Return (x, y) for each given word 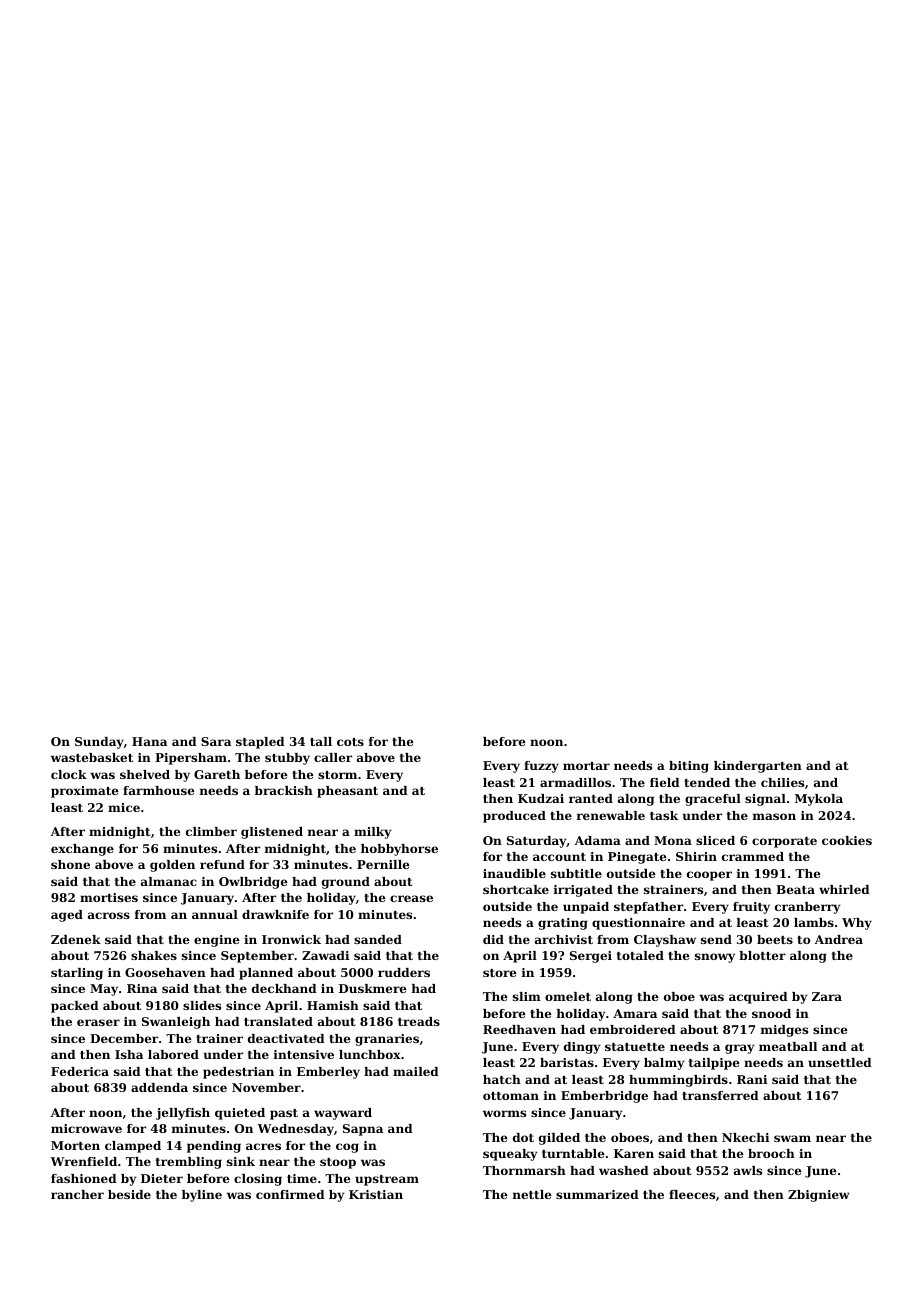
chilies (782, 782)
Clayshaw (665, 941)
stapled (260, 743)
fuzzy (541, 767)
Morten (75, 1145)
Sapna (363, 1130)
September (257, 957)
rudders (404, 972)
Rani (752, 1079)
